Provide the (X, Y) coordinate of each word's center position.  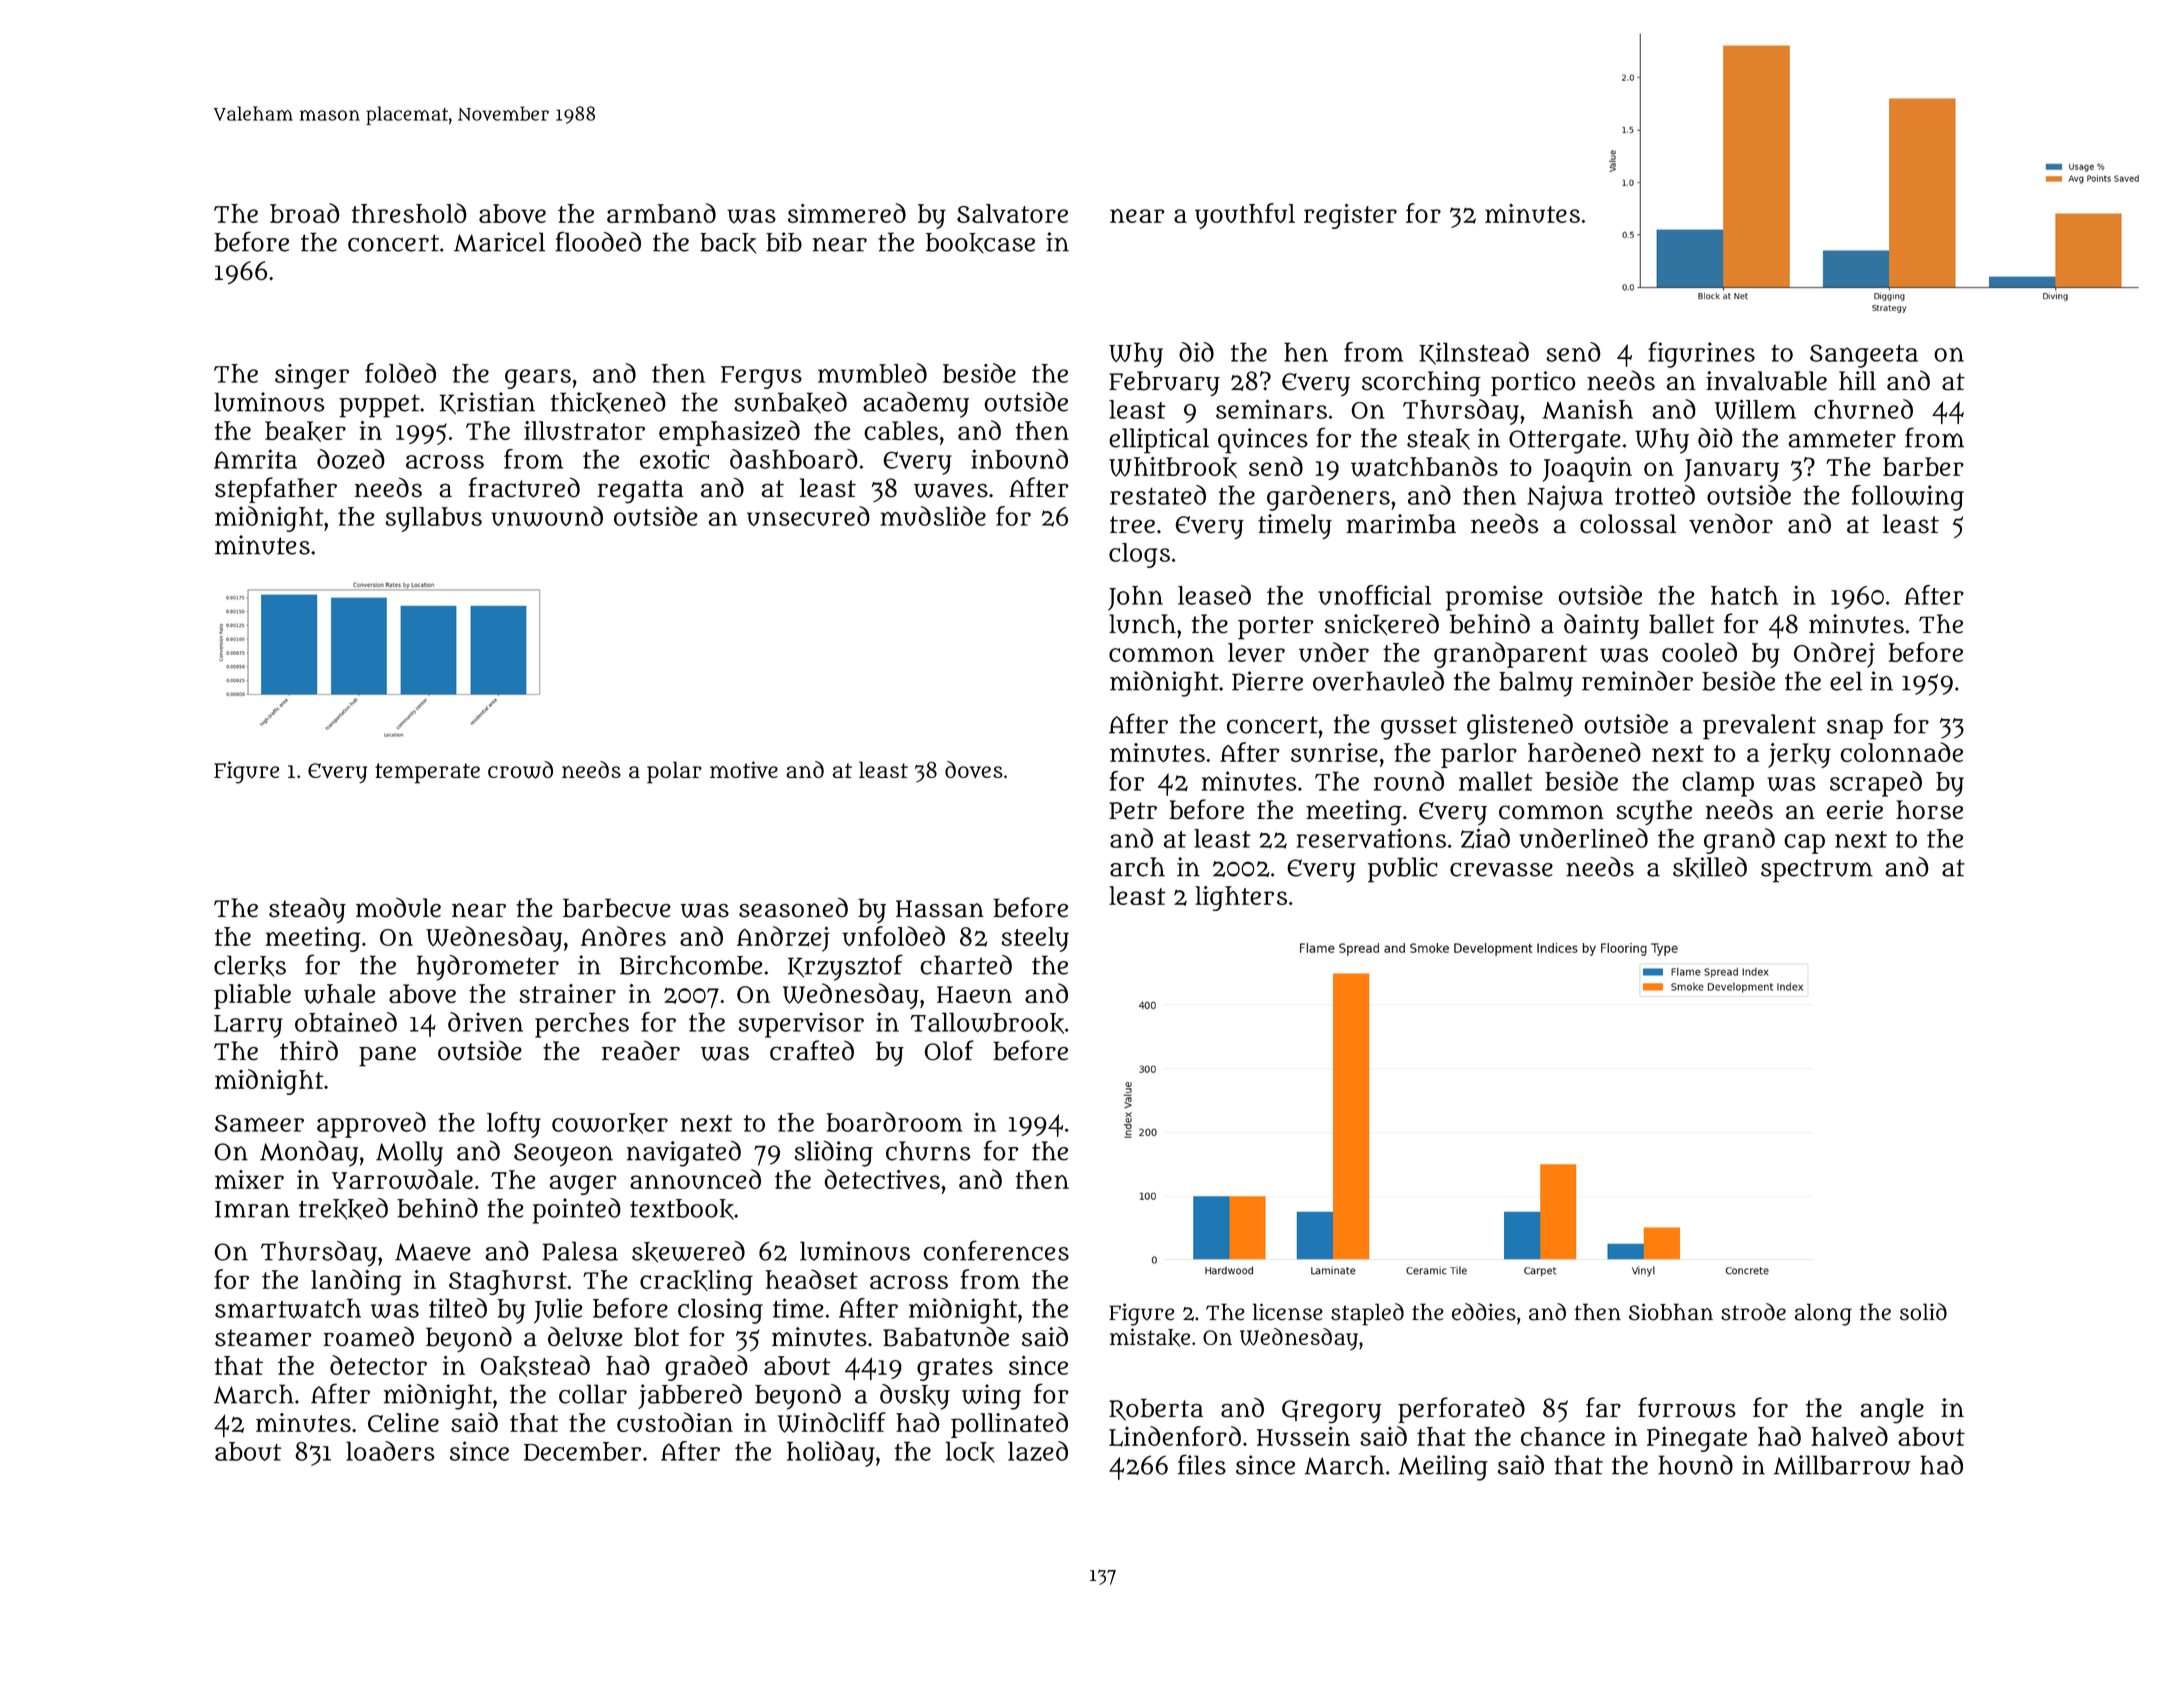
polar (674, 772)
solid (1923, 1312)
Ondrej (1834, 655)
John (1135, 598)
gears (538, 379)
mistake (1150, 1337)
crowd (520, 770)
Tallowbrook (987, 1023)
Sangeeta (1864, 356)
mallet (1496, 781)
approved (371, 1125)
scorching (1421, 383)
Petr (1133, 810)
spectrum (1817, 871)
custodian (675, 1422)
